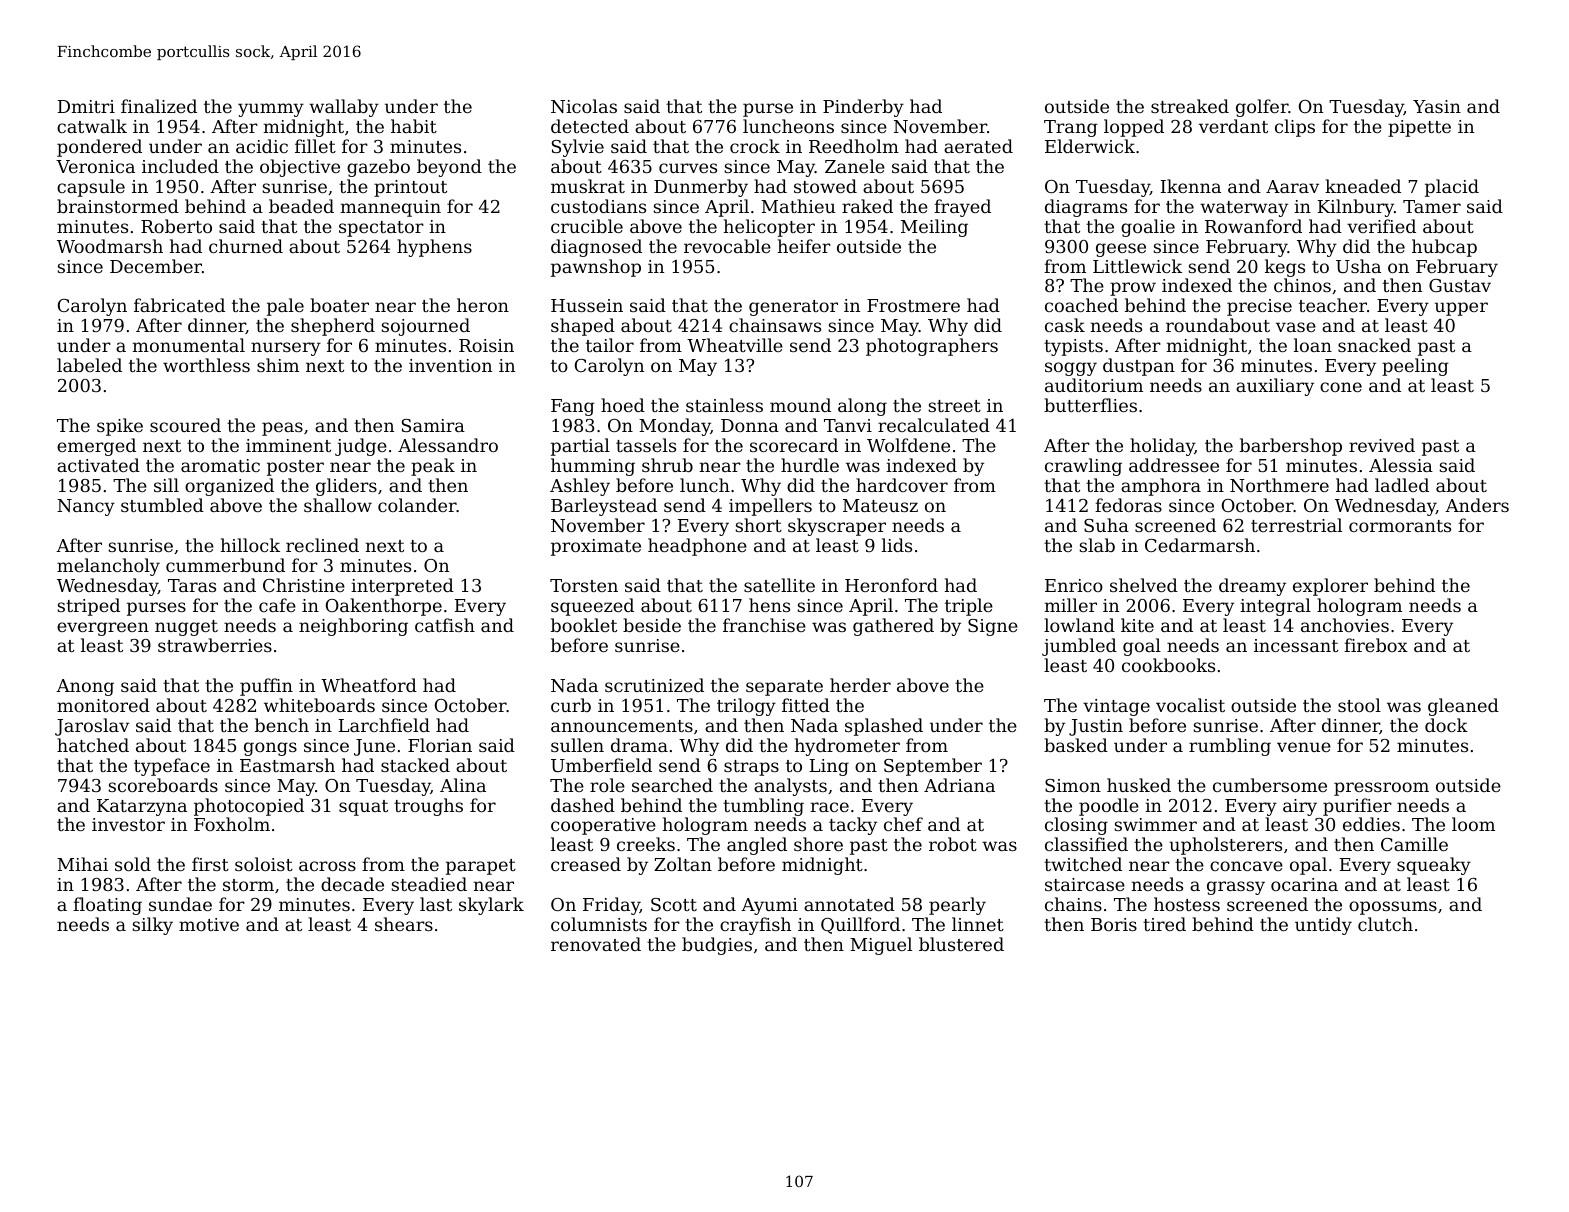  Describe the element at coordinates (286, 349) in the image. I see `nursery` at that location.
